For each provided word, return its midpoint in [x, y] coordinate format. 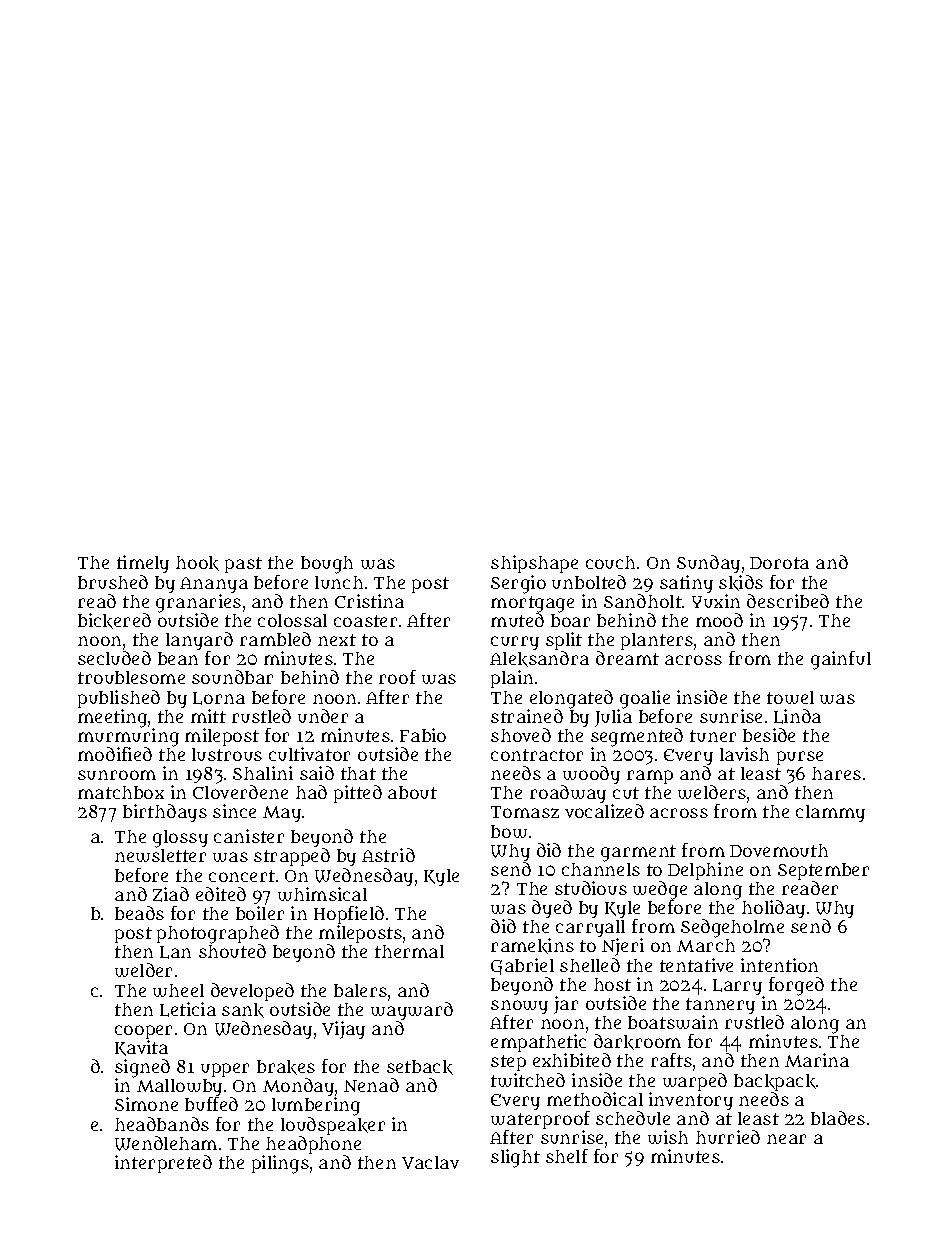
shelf [567, 1156]
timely [143, 564]
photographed [218, 934]
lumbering [316, 1107]
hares [836, 773]
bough [327, 565]
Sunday [708, 564]
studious [591, 888]
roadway [568, 794]
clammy [830, 813]
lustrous [227, 754]
